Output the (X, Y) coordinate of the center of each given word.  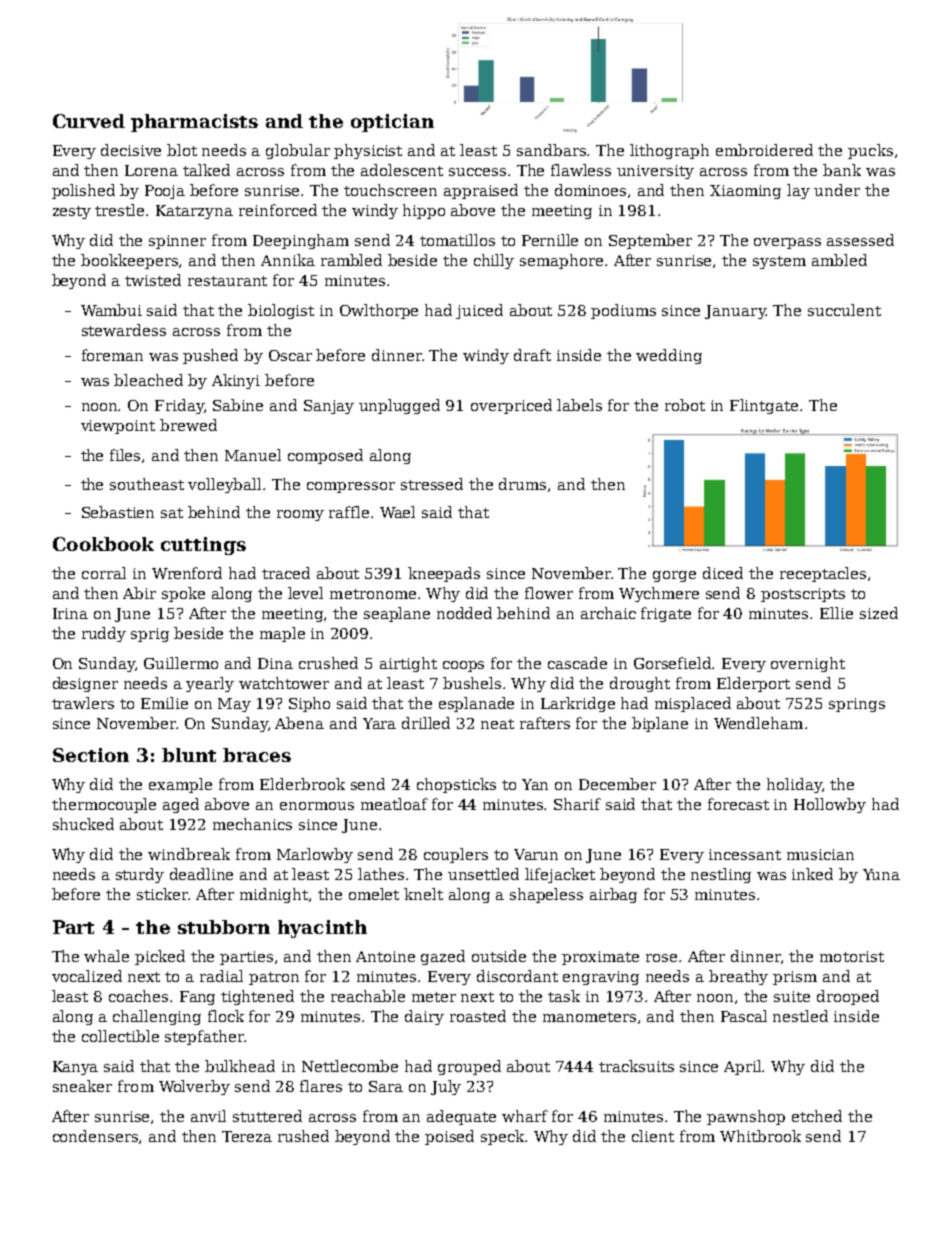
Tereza (247, 1136)
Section (91, 755)
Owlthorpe (379, 311)
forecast (738, 804)
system (779, 262)
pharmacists (194, 123)
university (655, 172)
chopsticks (456, 785)
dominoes (590, 190)
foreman (112, 355)
